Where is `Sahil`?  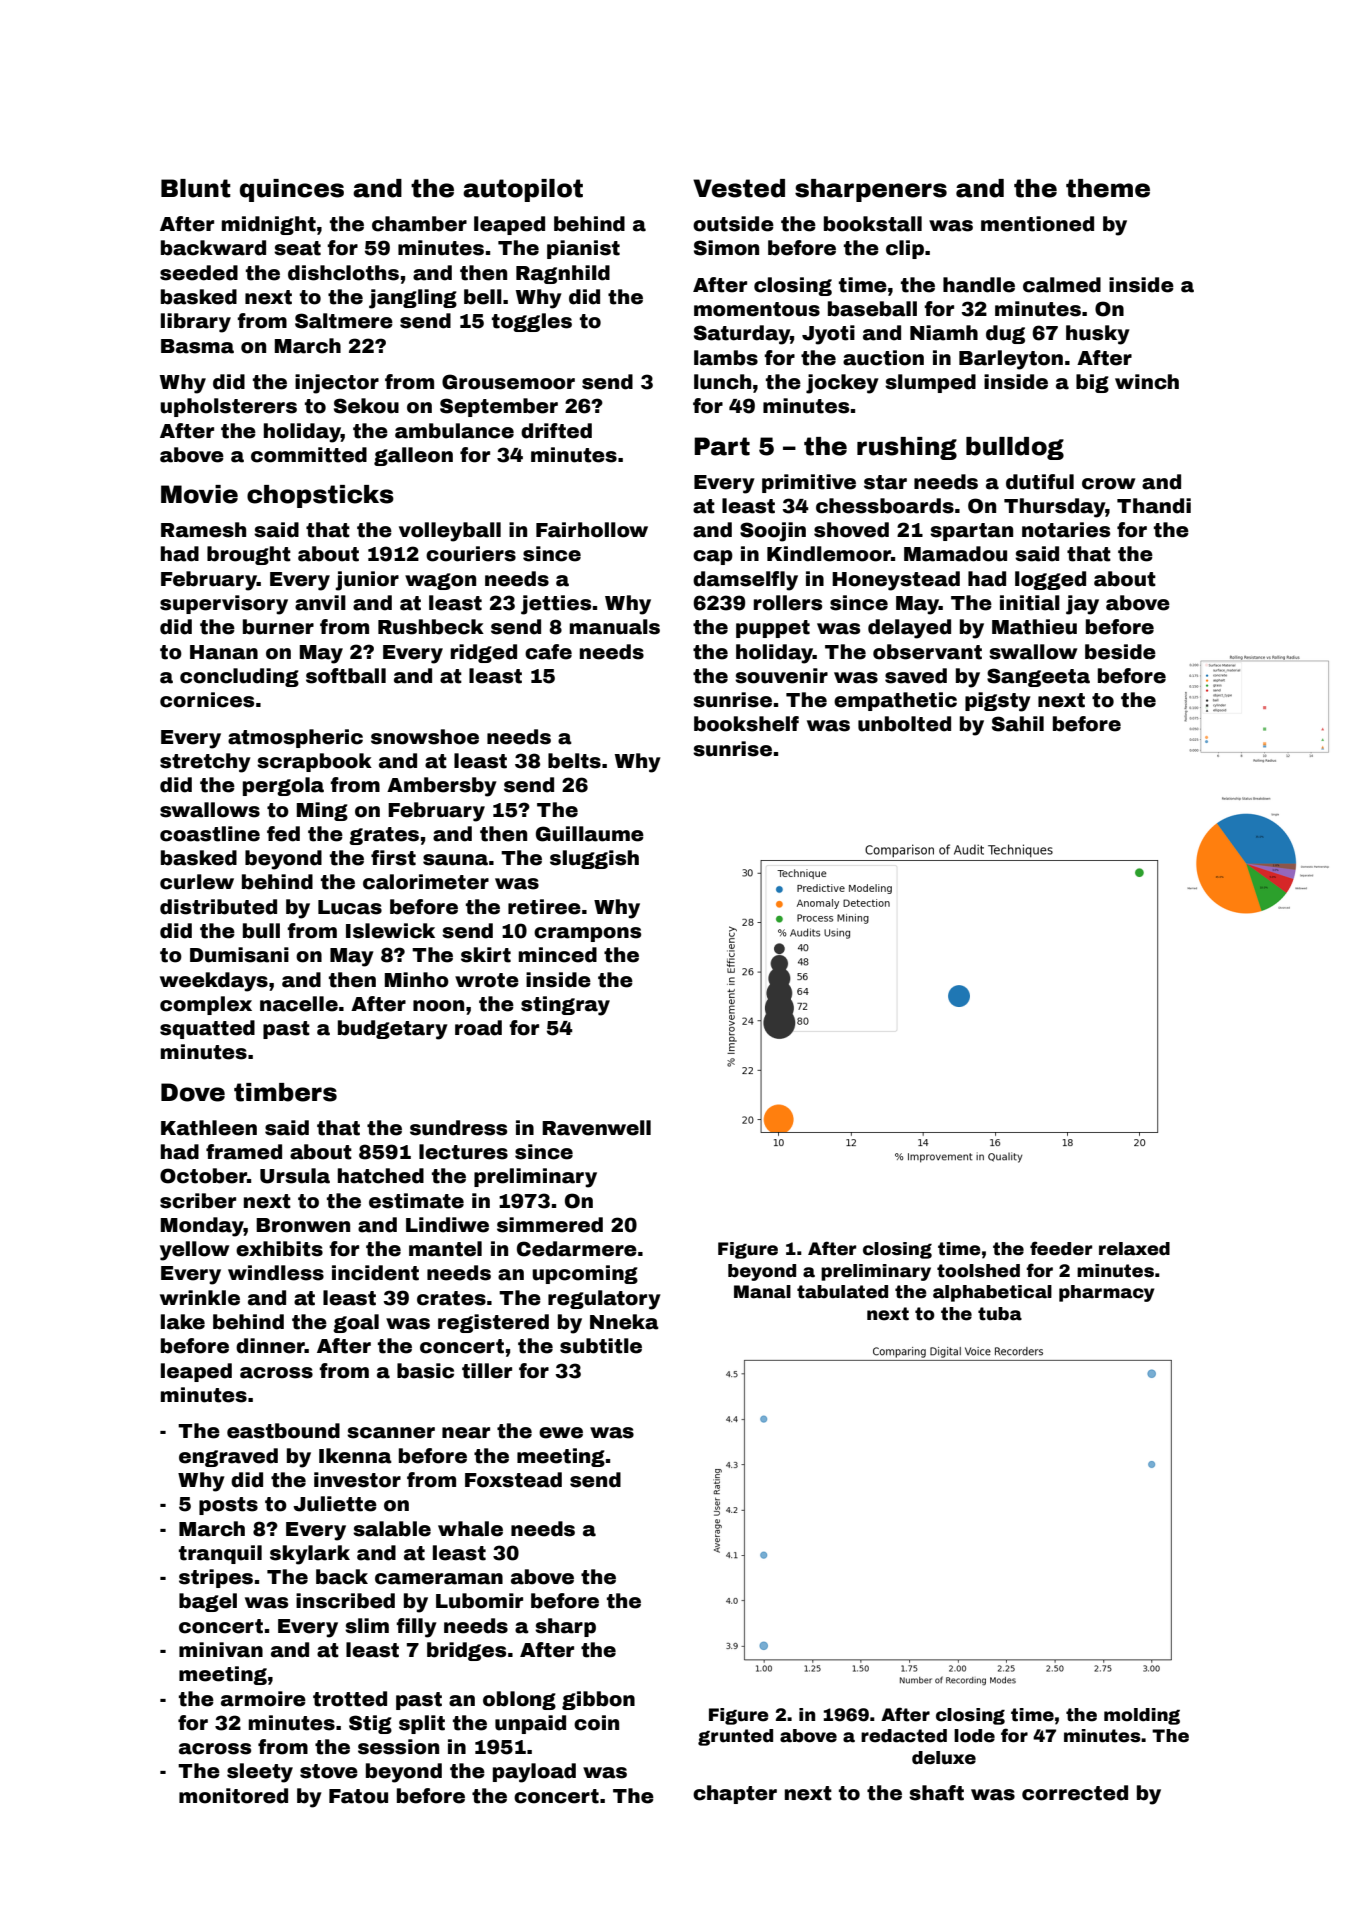 Sahil is located at coordinates (1018, 724).
